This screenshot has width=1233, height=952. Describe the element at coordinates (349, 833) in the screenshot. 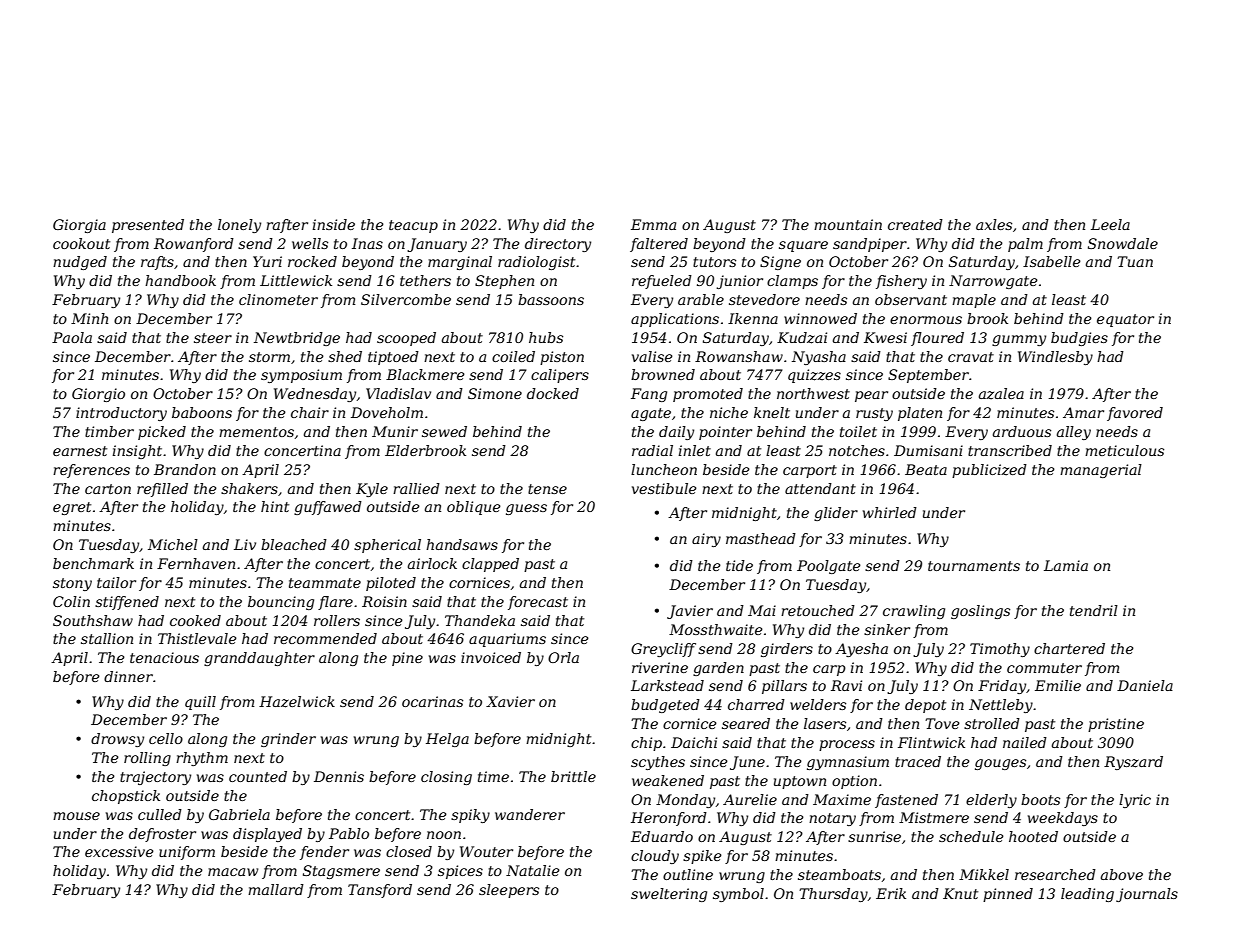

I see `Pablo` at that location.
